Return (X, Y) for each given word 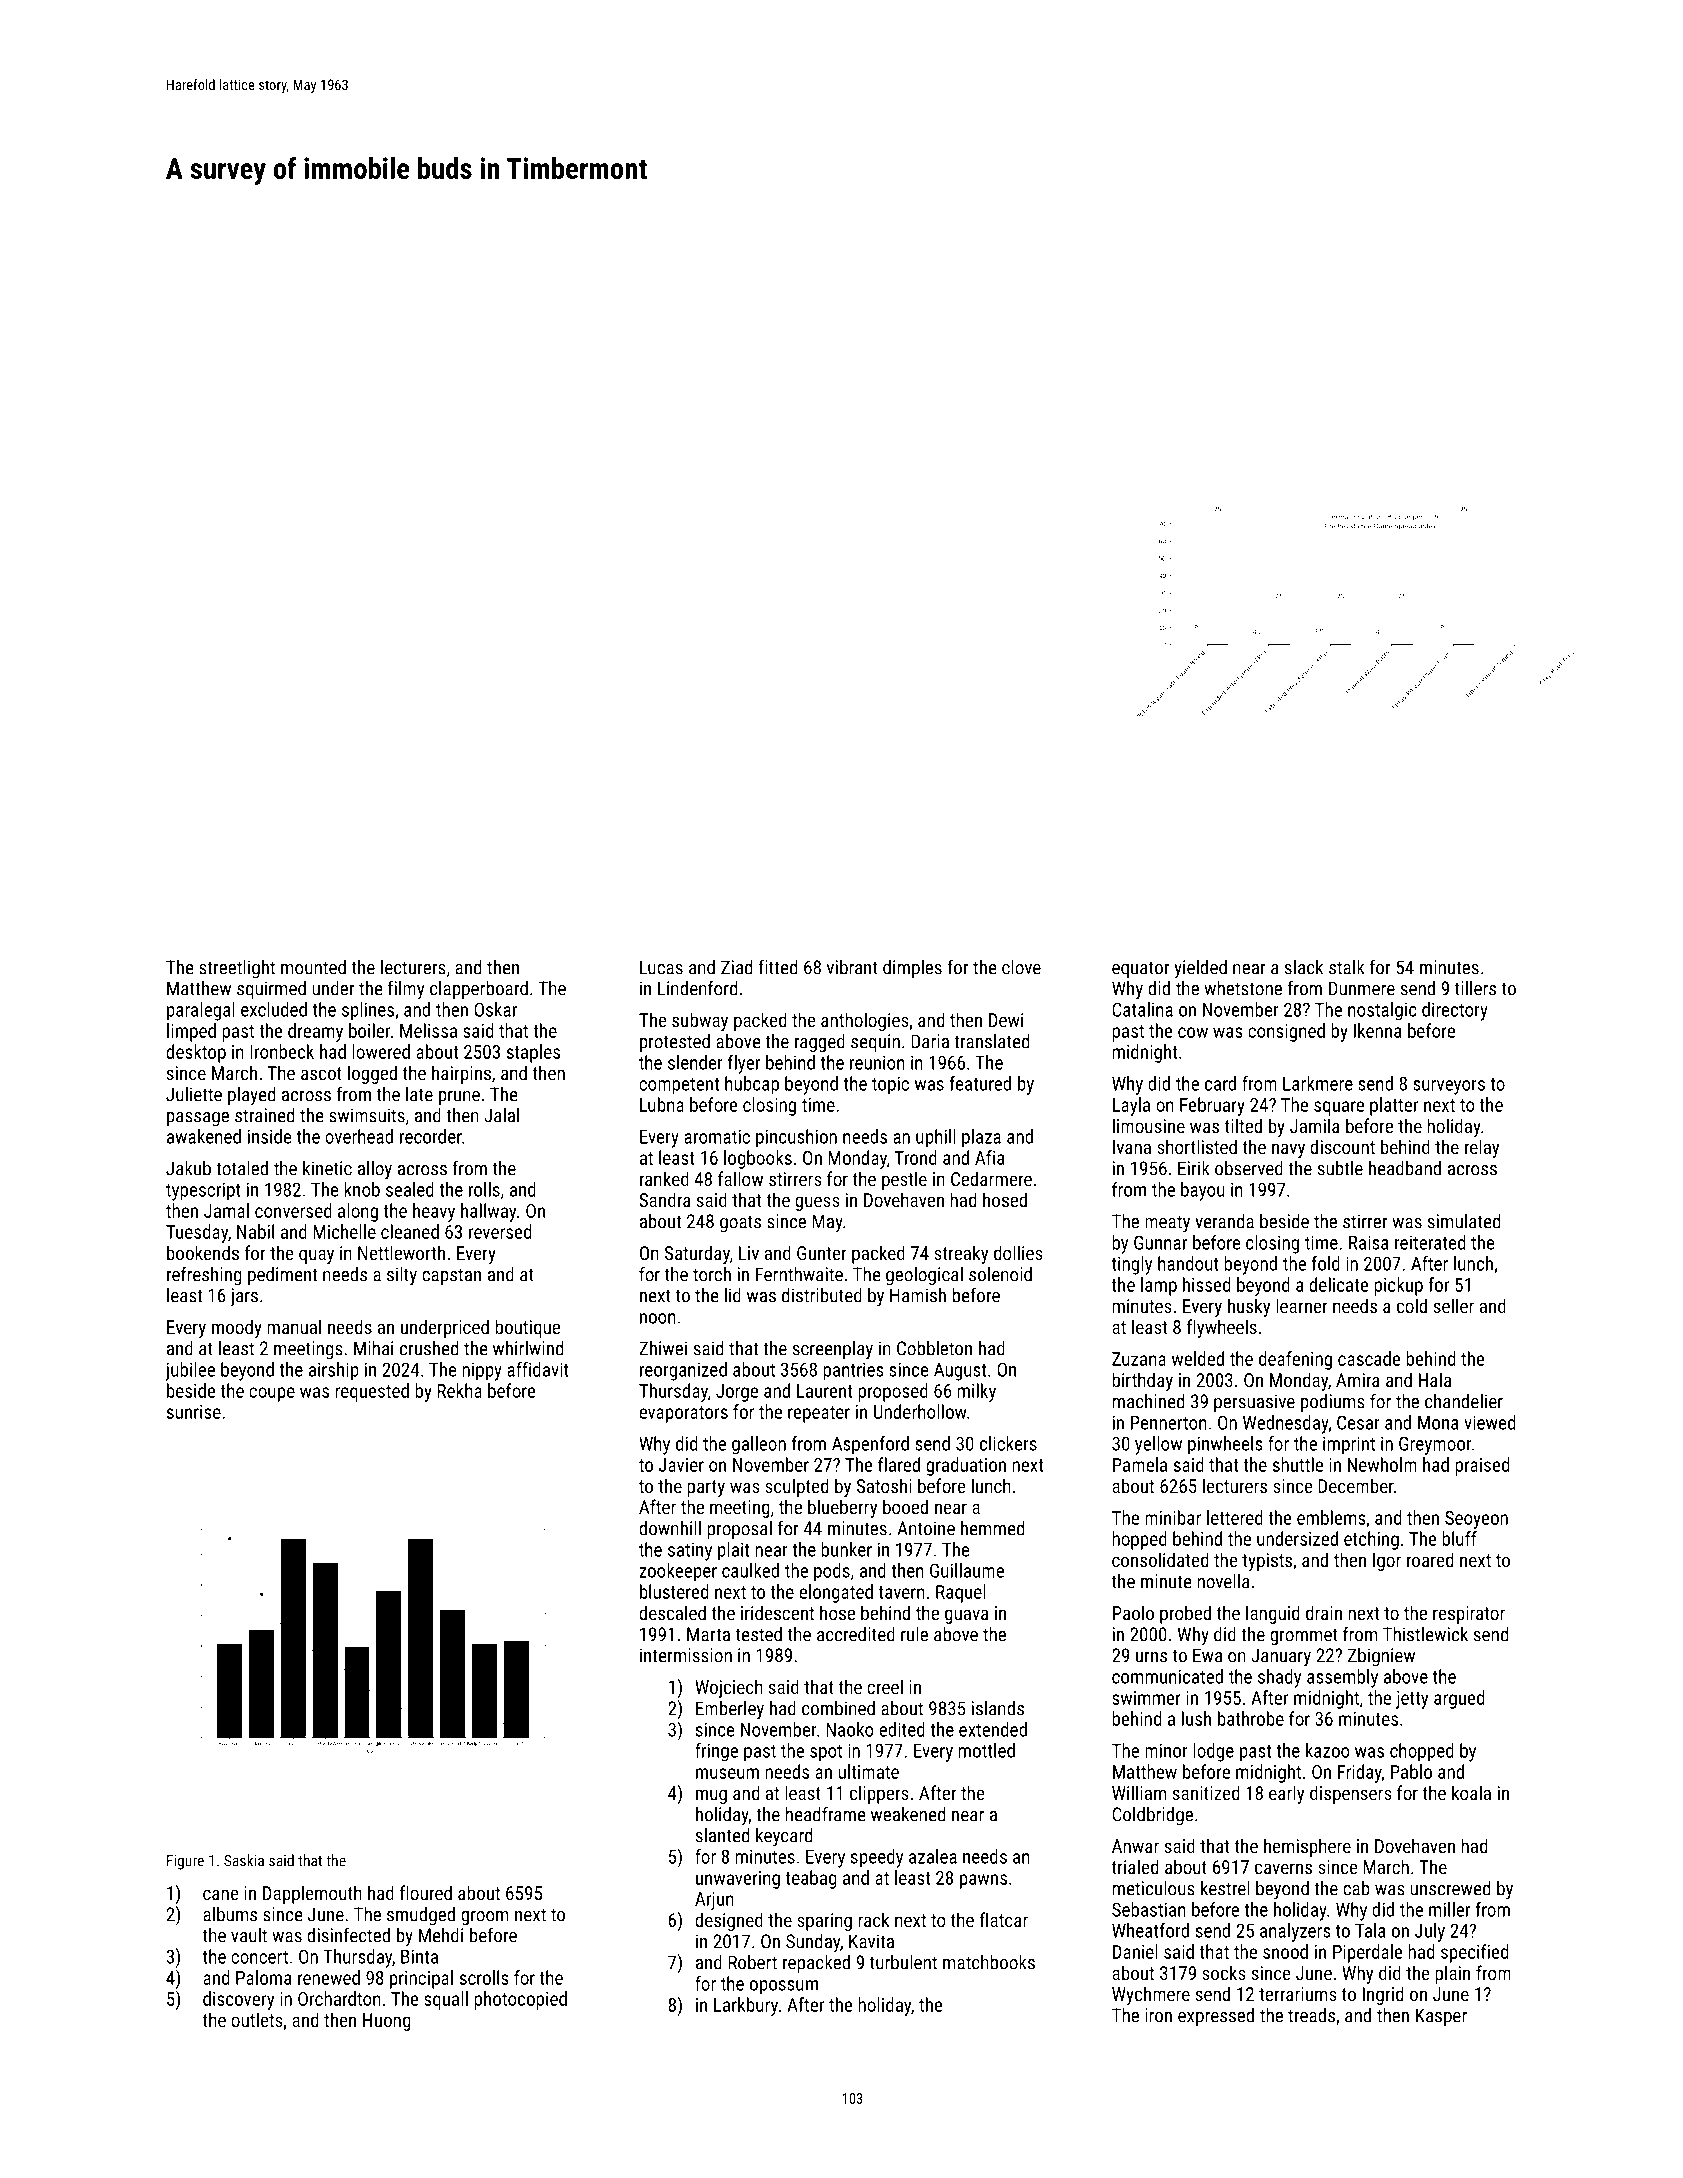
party (706, 1488)
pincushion (796, 1138)
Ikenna (1378, 1030)
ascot (321, 1073)
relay (1482, 1148)
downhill (670, 1528)
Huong (387, 2022)
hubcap (752, 1085)
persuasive (1254, 1403)
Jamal (226, 1210)
